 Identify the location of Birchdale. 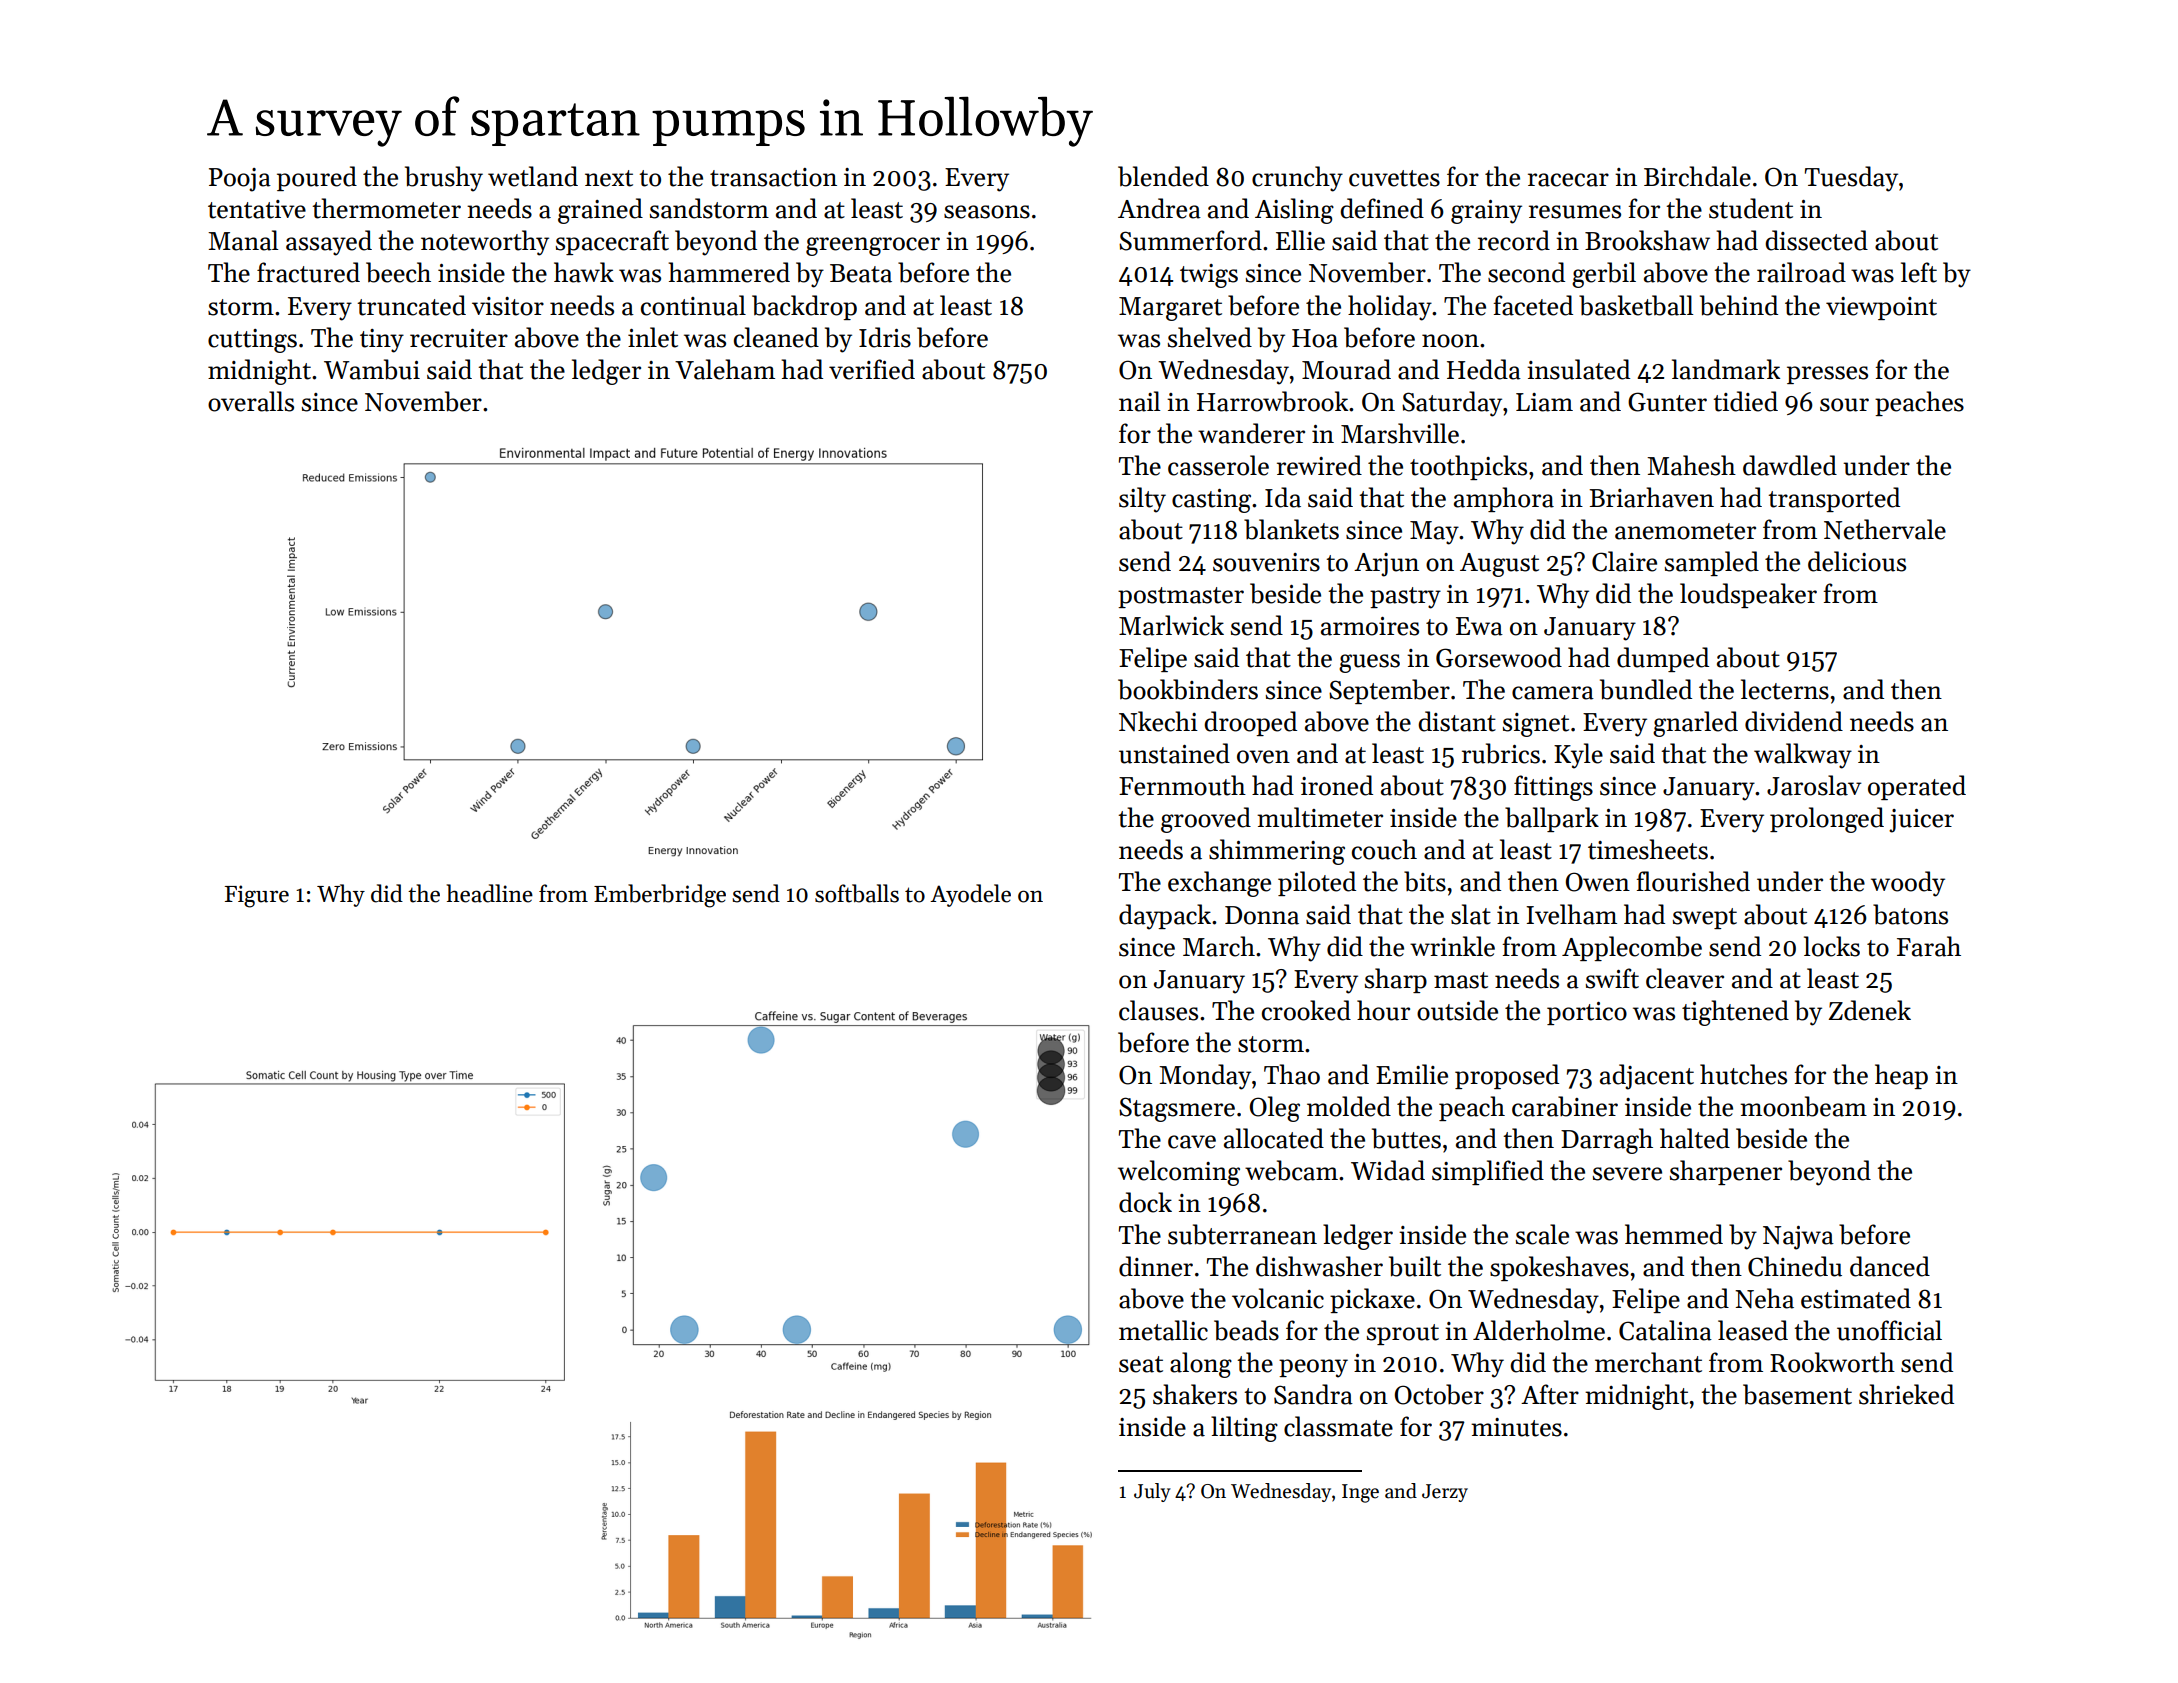
(1697, 176).
